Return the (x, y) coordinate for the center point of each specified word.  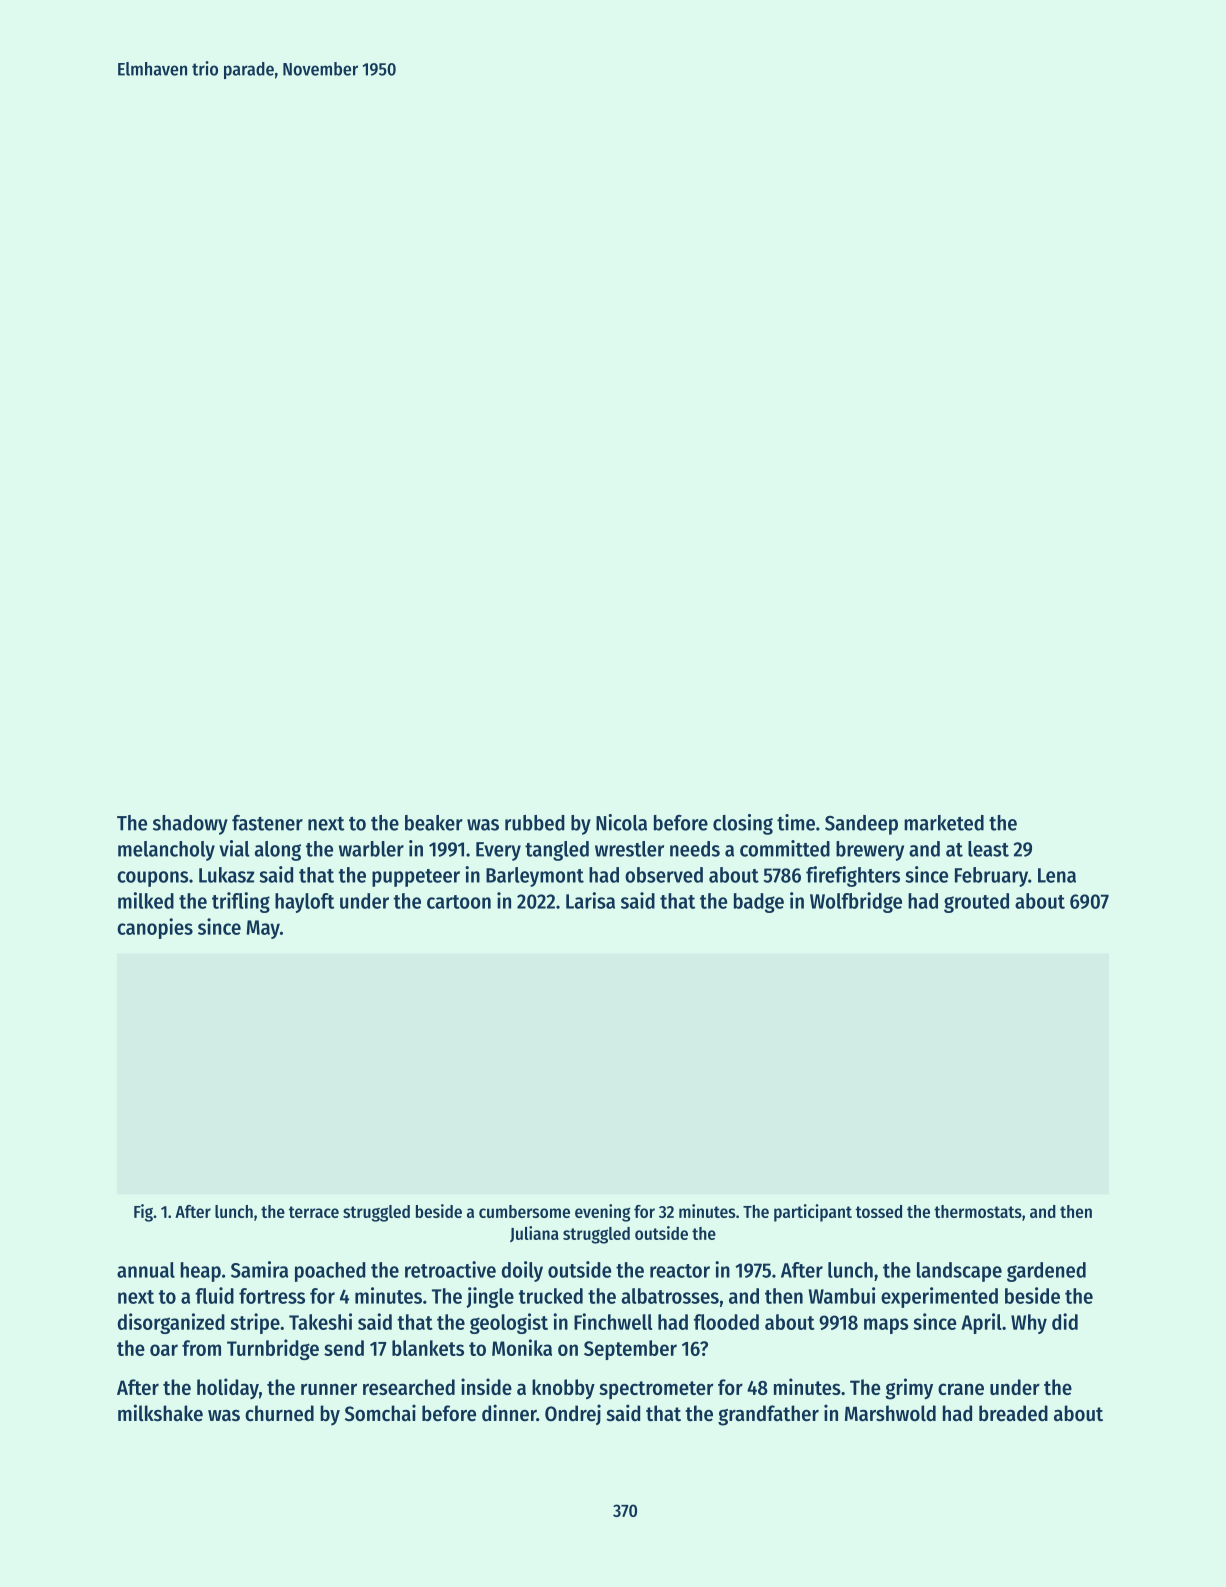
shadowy (190, 825)
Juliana (534, 1234)
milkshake (160, 1413)
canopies (155, 928)
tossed (879, 1211)
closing (743, 824)
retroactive (450, 1269)
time (796, 822)
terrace (314, 1212)
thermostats (978, 1211)
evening (602, 1213)
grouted (976, 903)
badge (759, 903)
